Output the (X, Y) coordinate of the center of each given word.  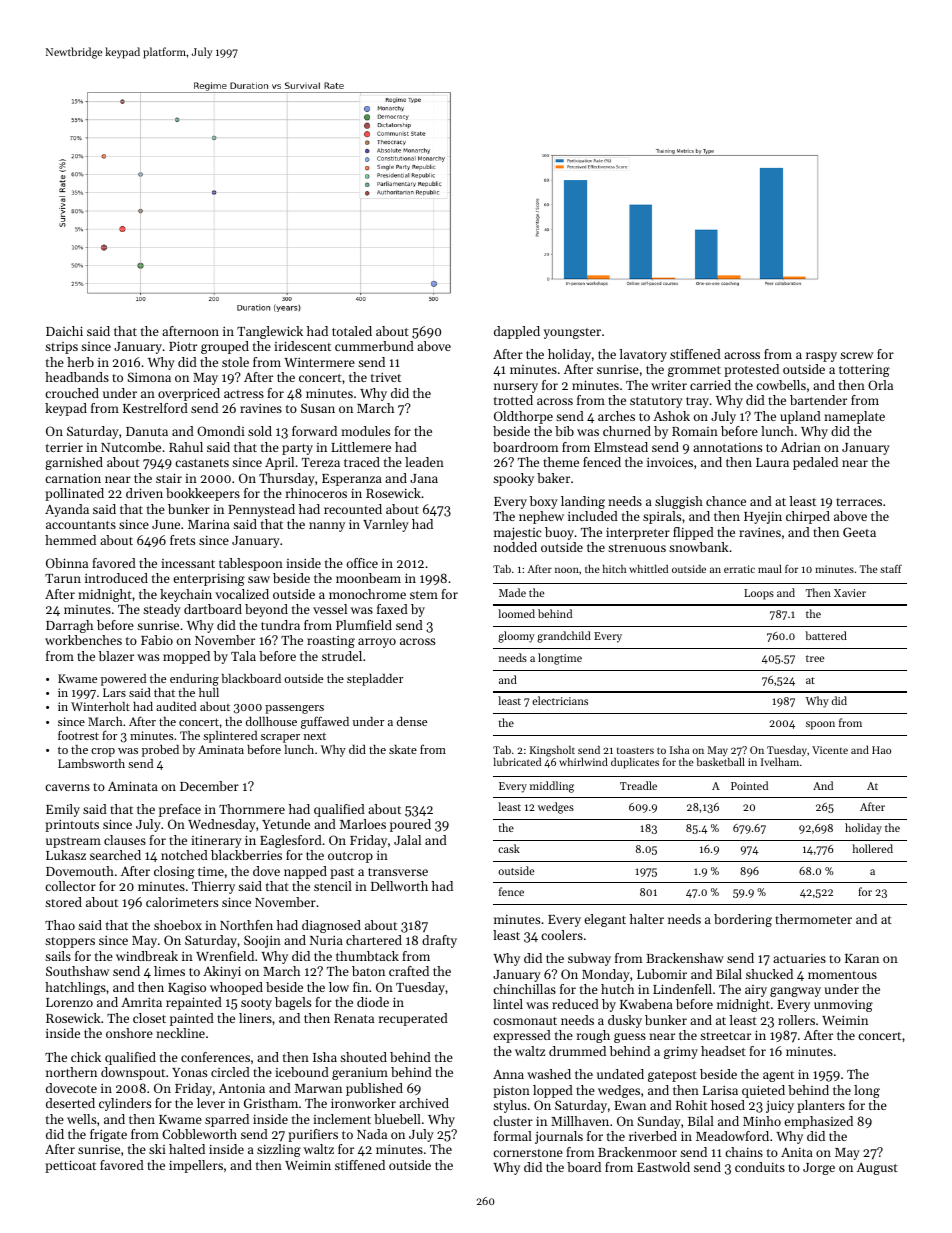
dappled (517, 332)
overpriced (189, 394)
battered (826, 635)
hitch (615, 569)
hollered (872, 848)
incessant (188, 563)
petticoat (70, 1166)
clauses (125, 840)
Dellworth (399, 886)
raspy (821, 357)
